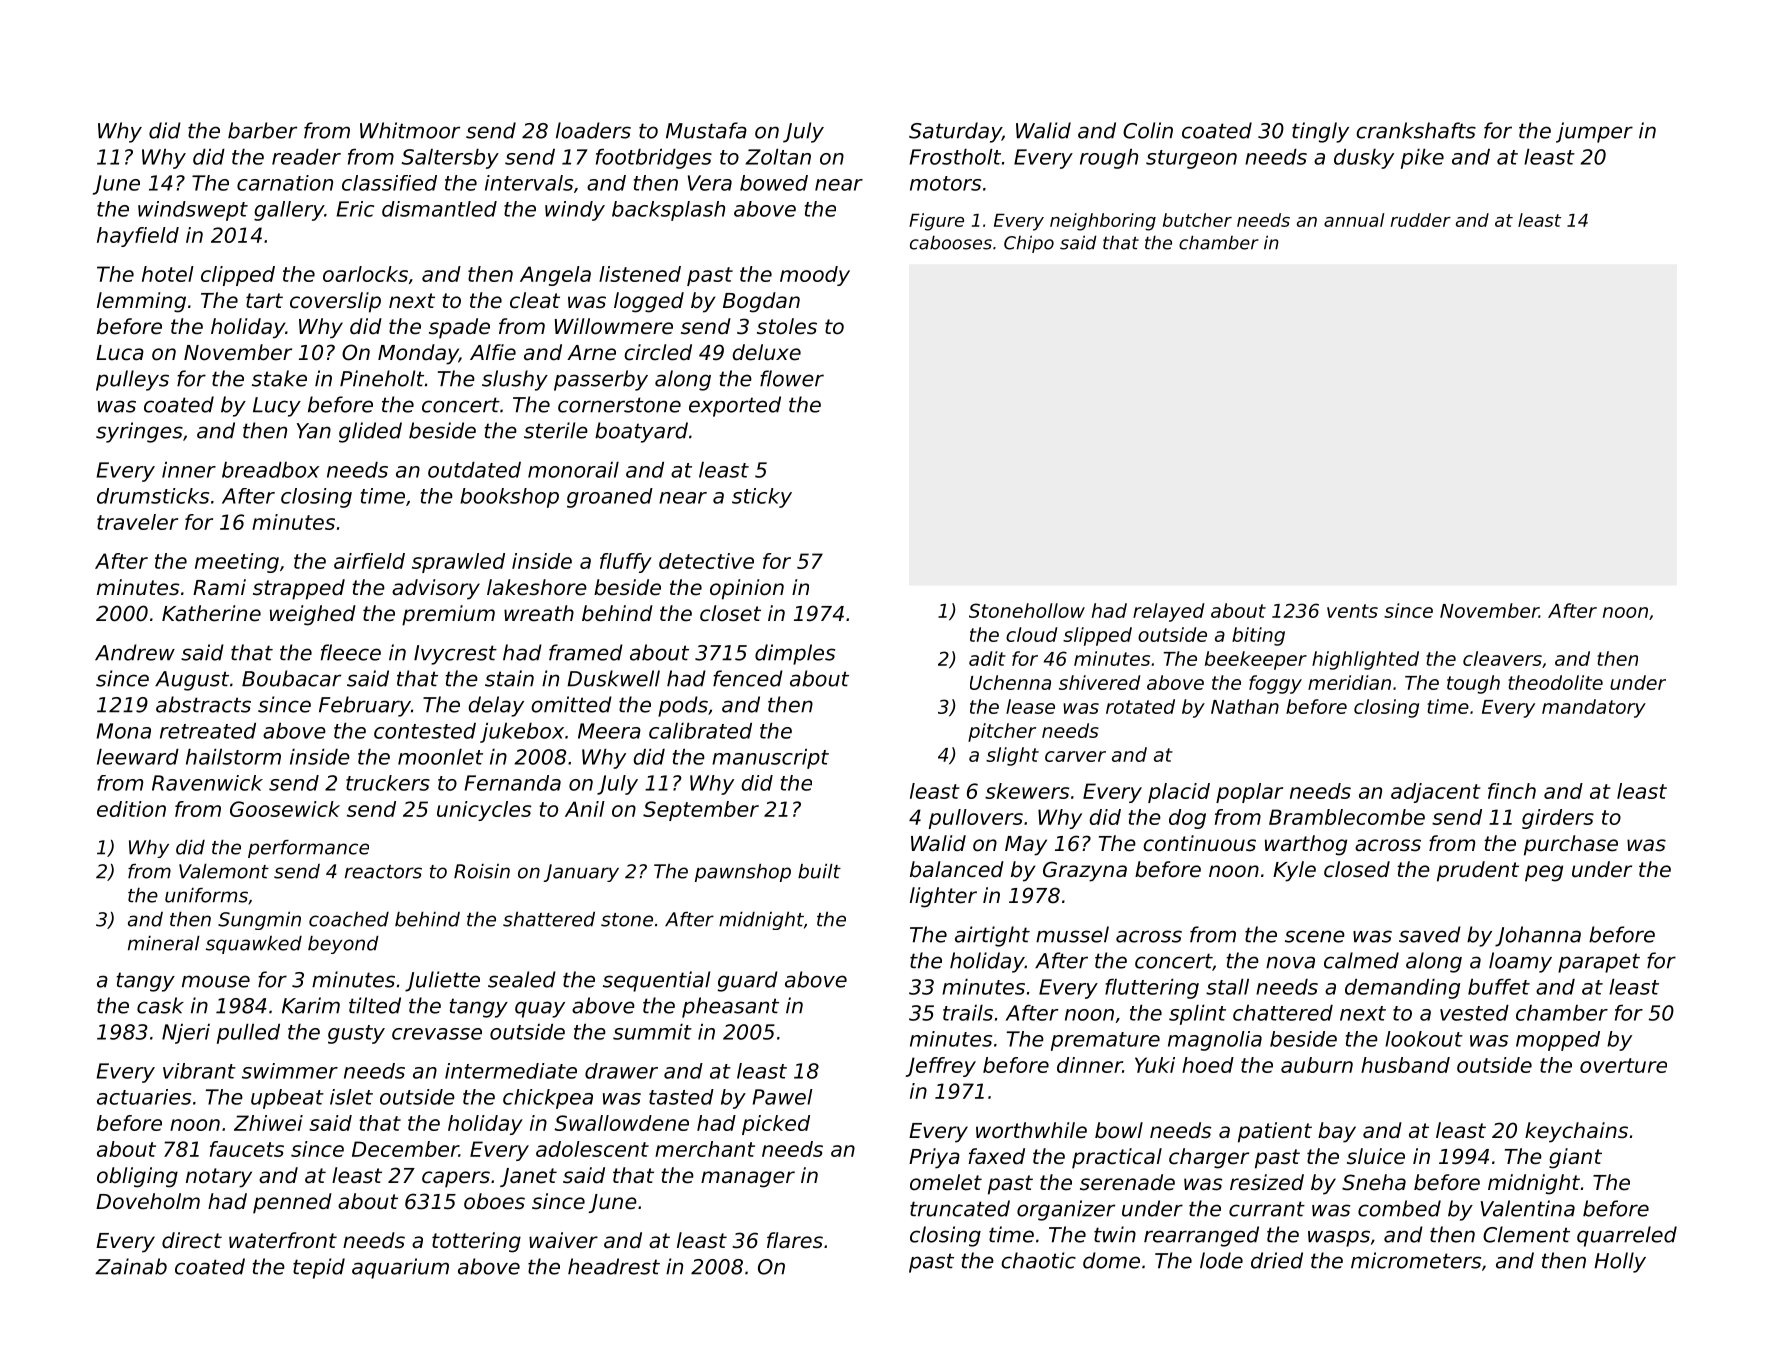 The image size is (1773, 1370). I want to click on flower, so click(792, 378).
